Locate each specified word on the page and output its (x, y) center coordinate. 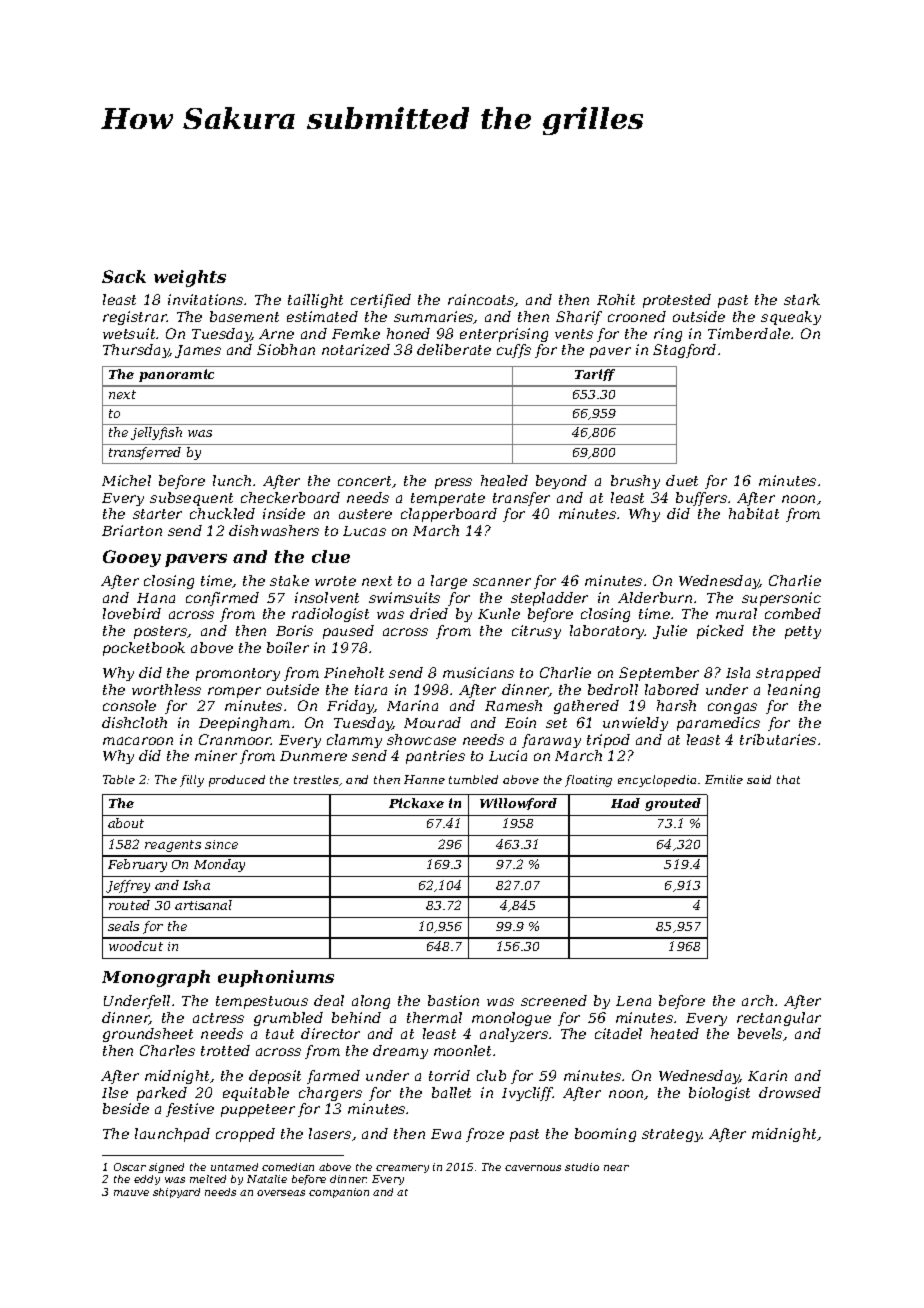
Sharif (579, 318)
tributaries (778, 739)
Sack (124, 276)
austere (365, 514)
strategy (672, 1135)
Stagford (684, 351)
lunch (232, 480)
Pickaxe (416, 803)
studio (582, 1167)
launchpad (172, 1135)
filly (192, 781)
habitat (754, 513)
